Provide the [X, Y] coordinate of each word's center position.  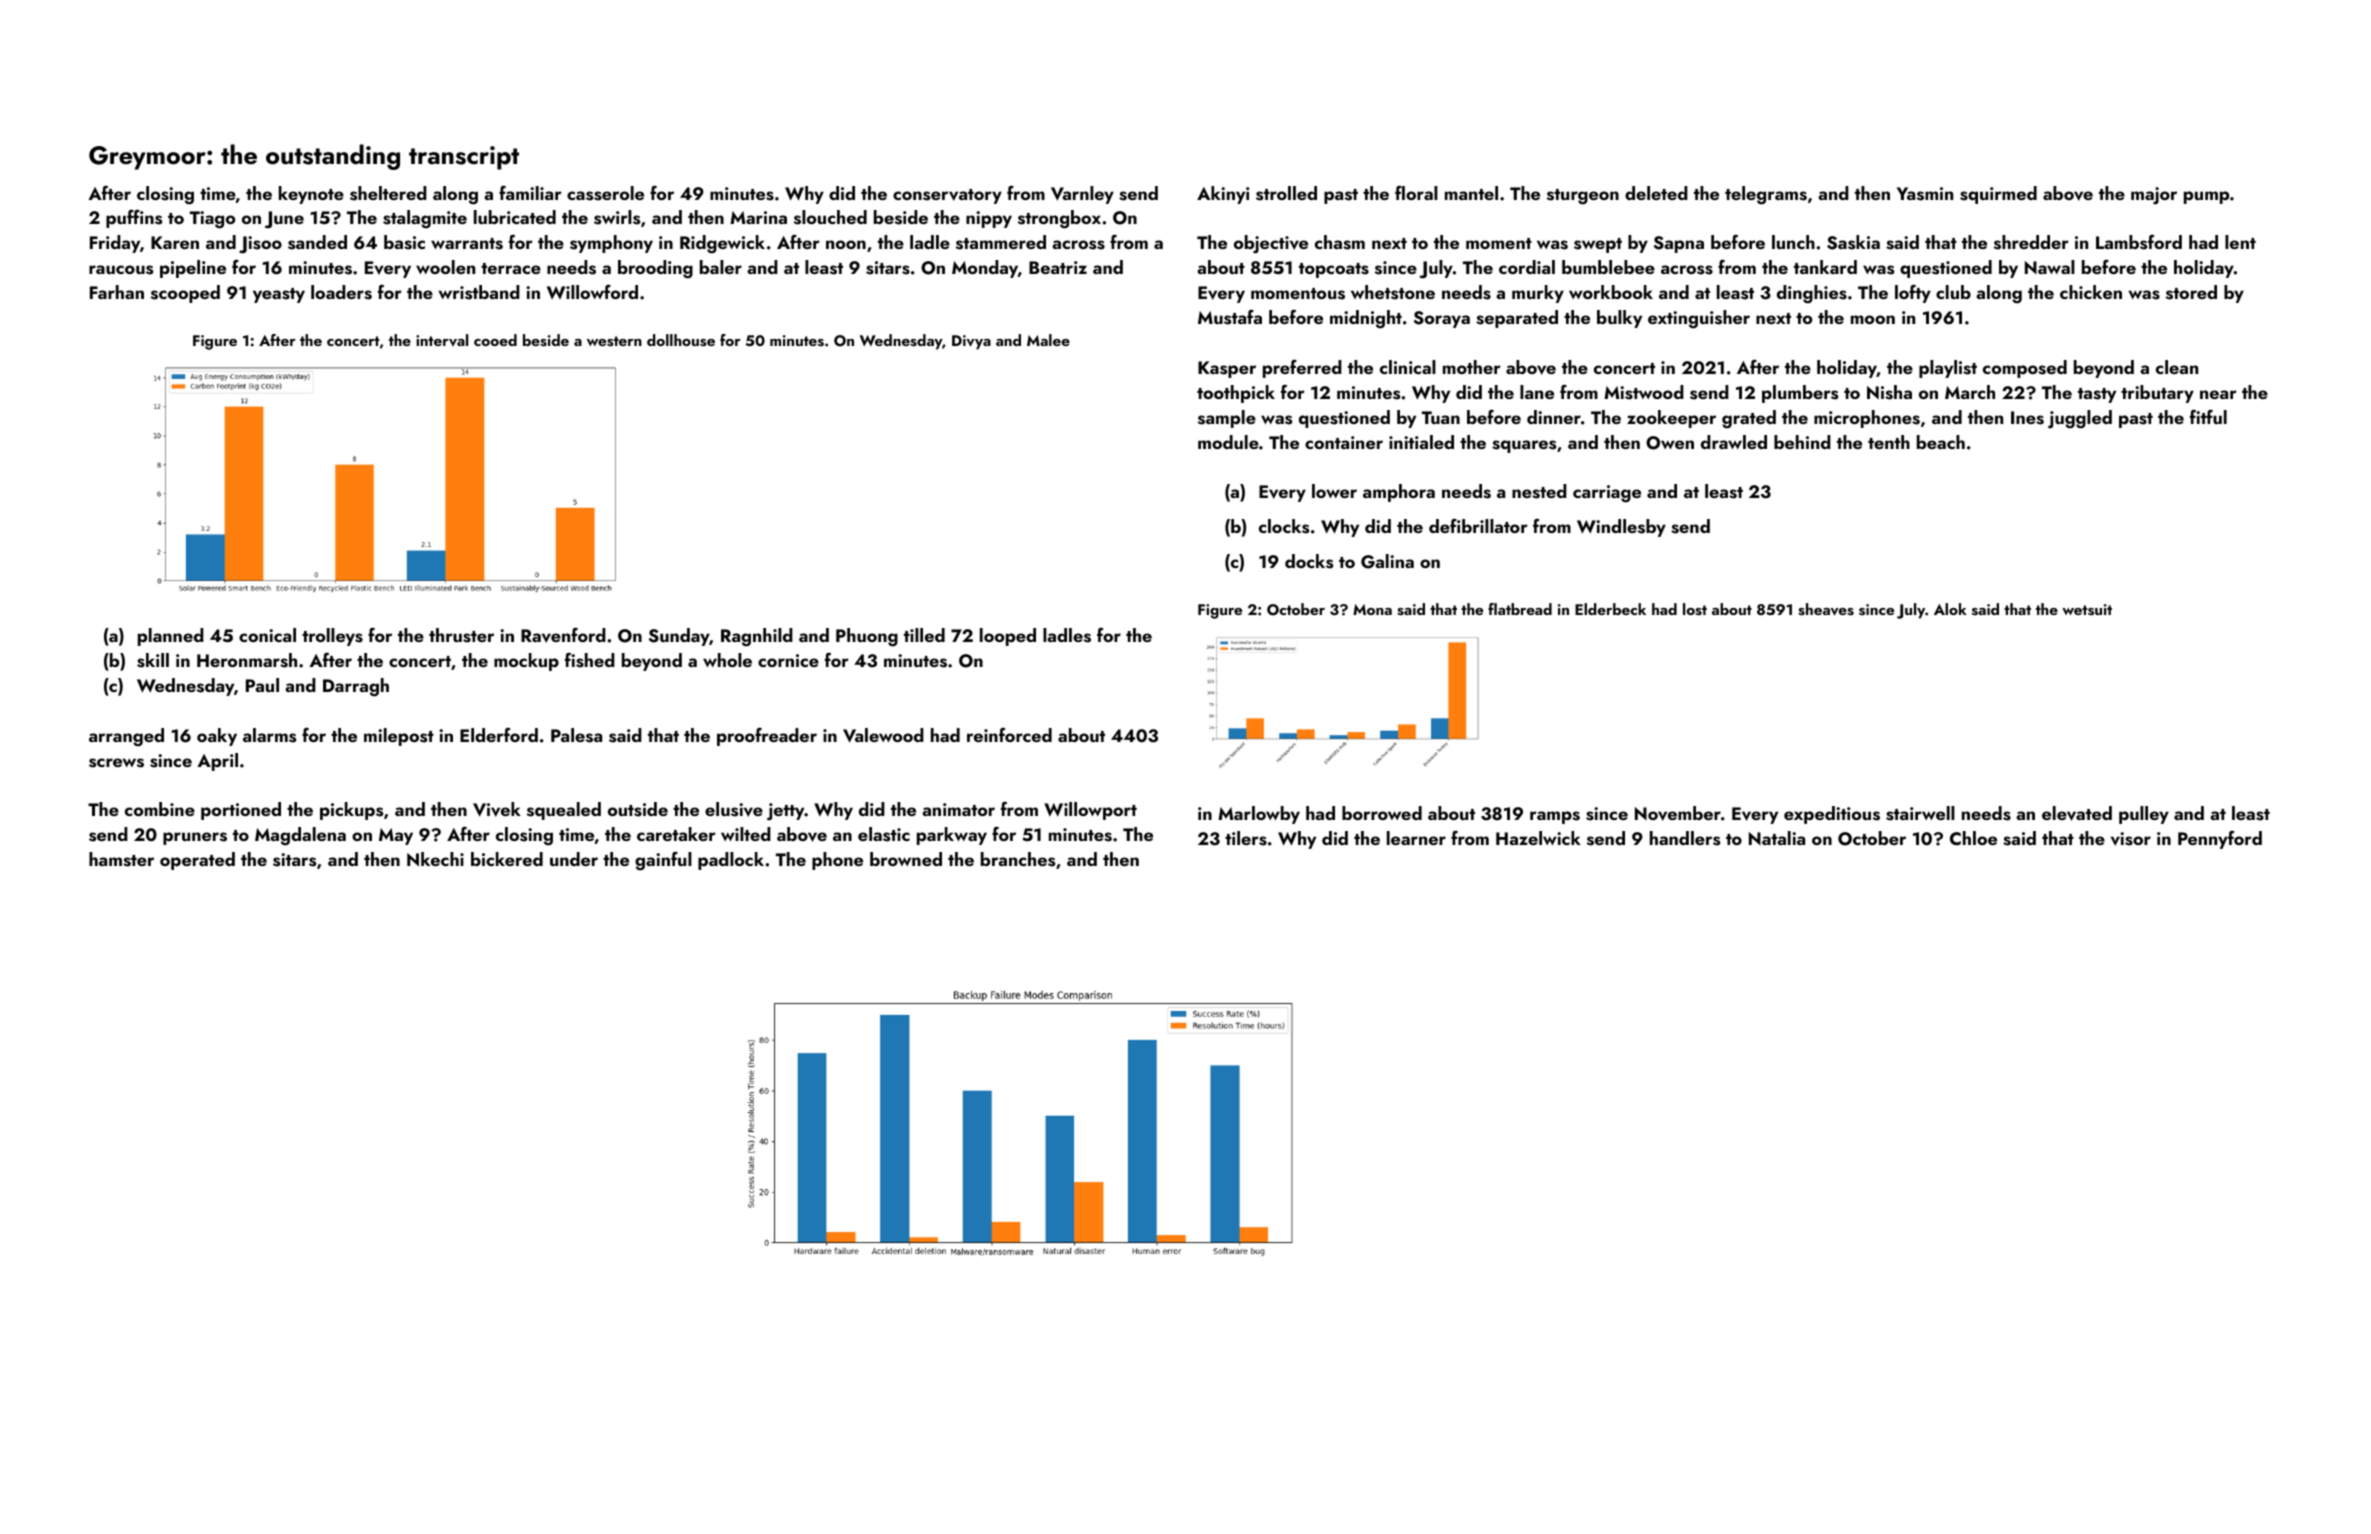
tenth [1889, 442]
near [2218, 394]
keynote [311, 195]
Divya [971, 342]
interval [442, 340]
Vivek [497, 809]
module [1228, 442]
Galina [1387, 561]
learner [1416, 838]
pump [2206, 197]
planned [171, 637]
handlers [1685, 838]
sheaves [1826, 609]
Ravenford [563, 635]
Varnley [1082, 195]
